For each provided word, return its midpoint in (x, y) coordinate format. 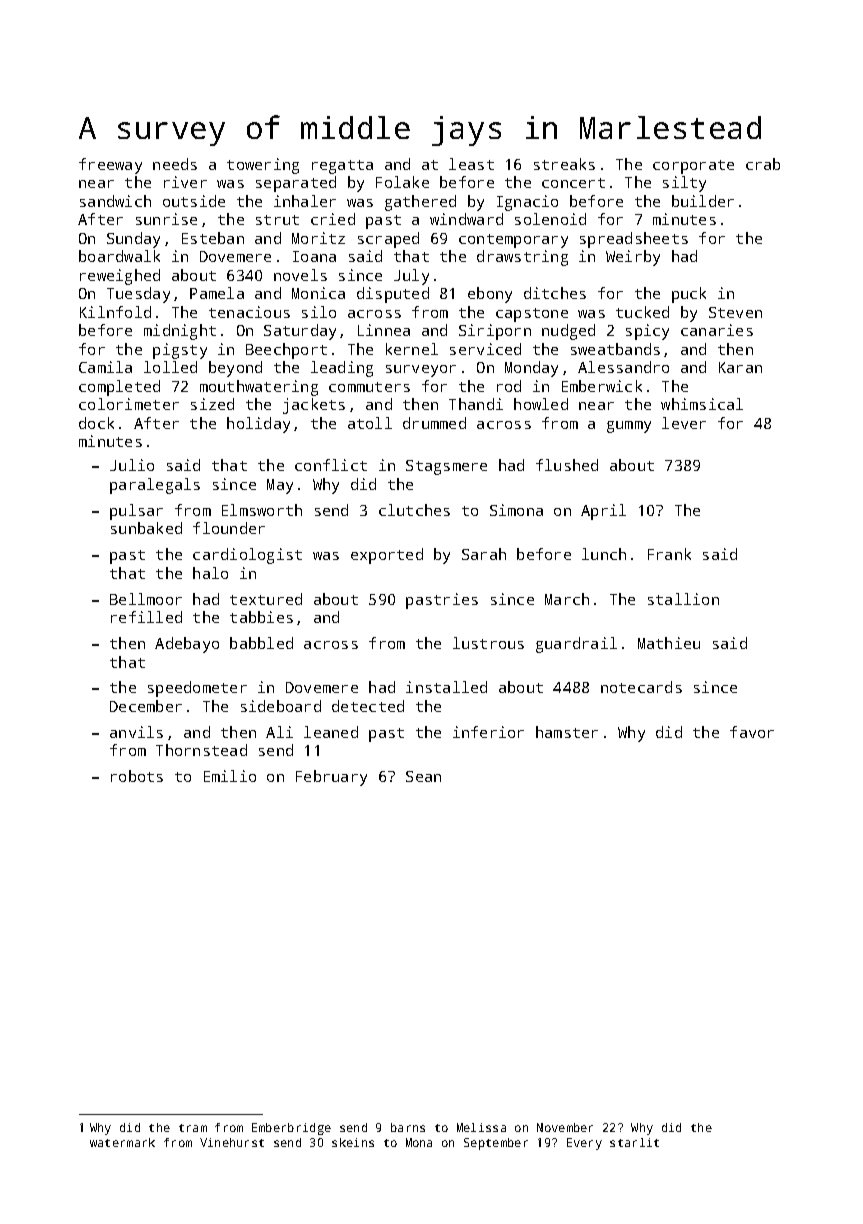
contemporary (513, 241)
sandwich (115, 201)
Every (584, 1144)
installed (446, 687)
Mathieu (669, 643)
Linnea (384, 330)
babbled (261, 643)
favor (752, 732)
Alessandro (623, 367)
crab (763, 164)
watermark (122, 1142)
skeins (353, 1142)
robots (137, 776)
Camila (105, 367)
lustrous (488, 643)
